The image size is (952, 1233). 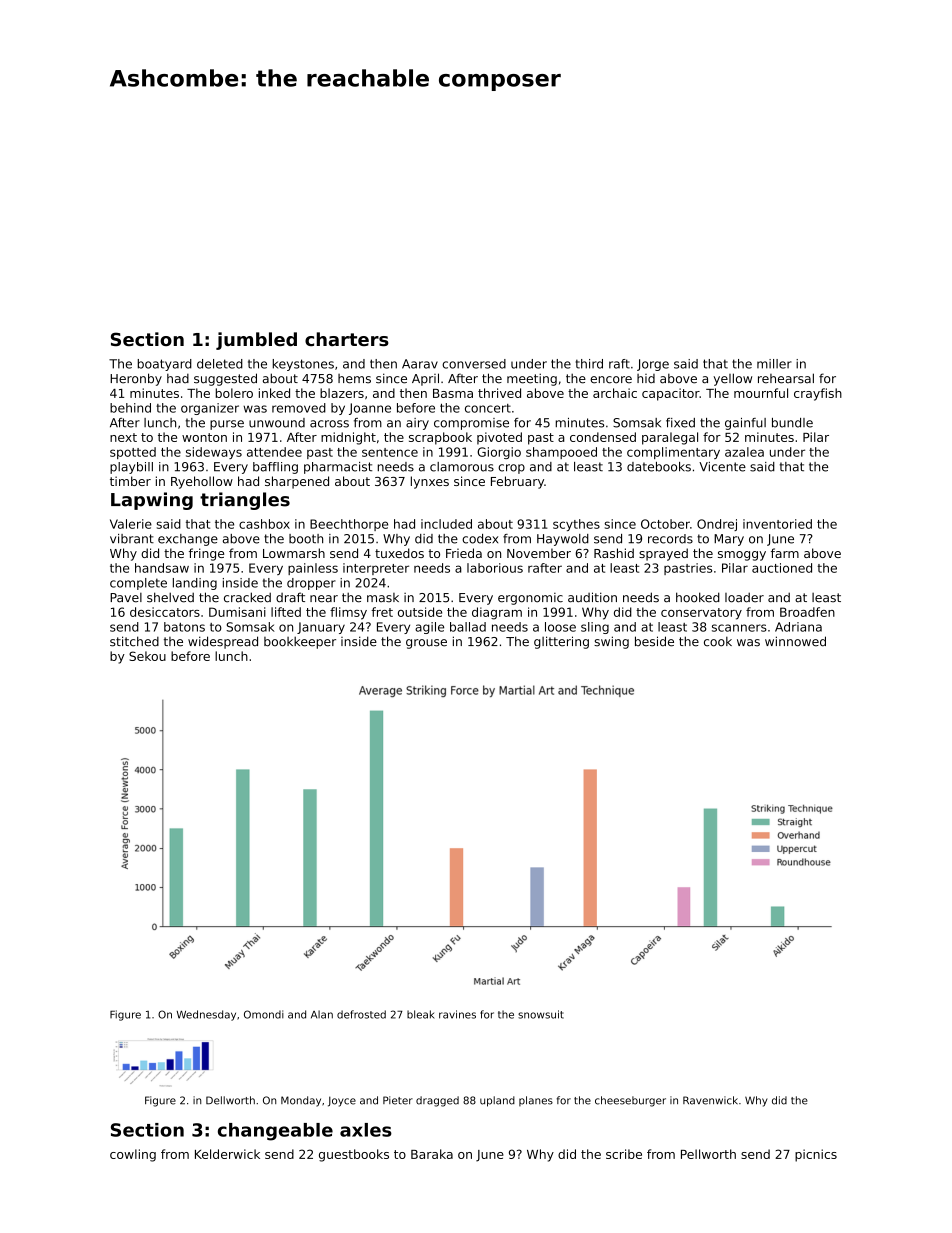 What do you see at coordinates (147, 656) in the screenshot?
I see `Sekou` at bounding box center [147, 656].
